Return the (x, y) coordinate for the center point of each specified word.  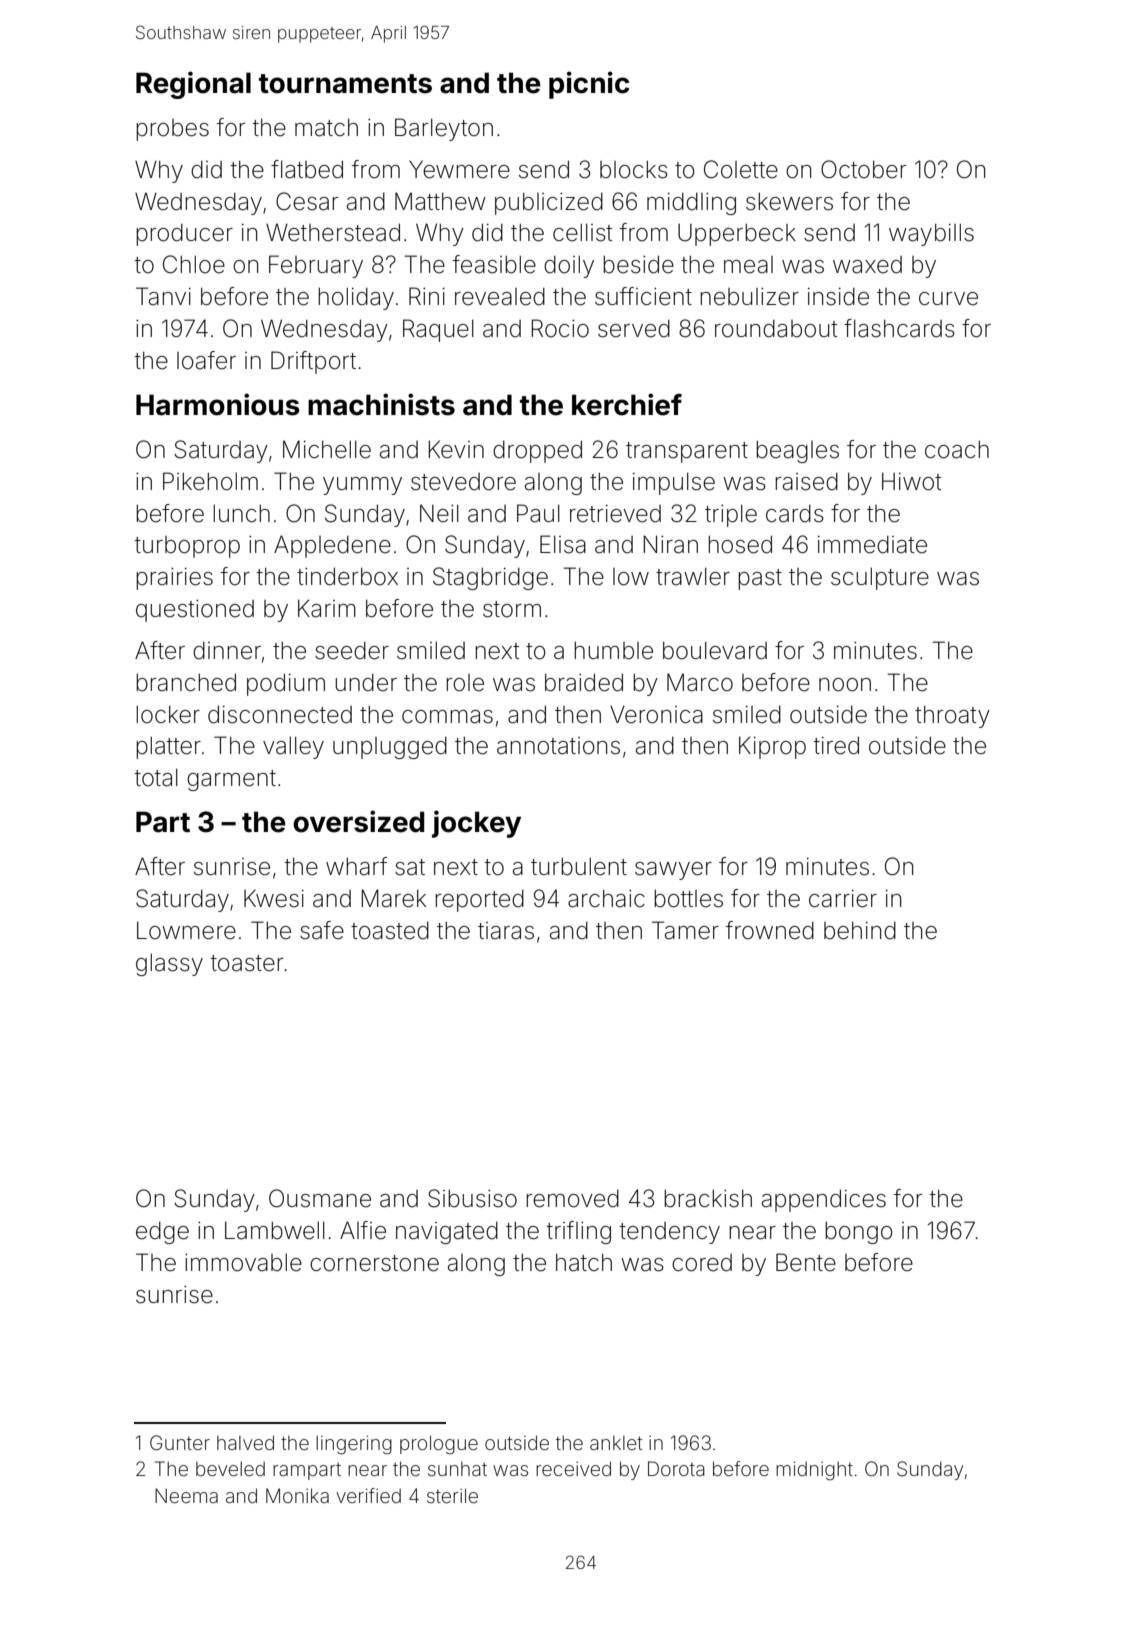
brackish (708, 1198)
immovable (243, 1262)
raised (806, 481)
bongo (859, 1232)
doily (569, 266)
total (156, 777)
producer (184, 234)
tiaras (506, 931)
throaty (952, 716)
